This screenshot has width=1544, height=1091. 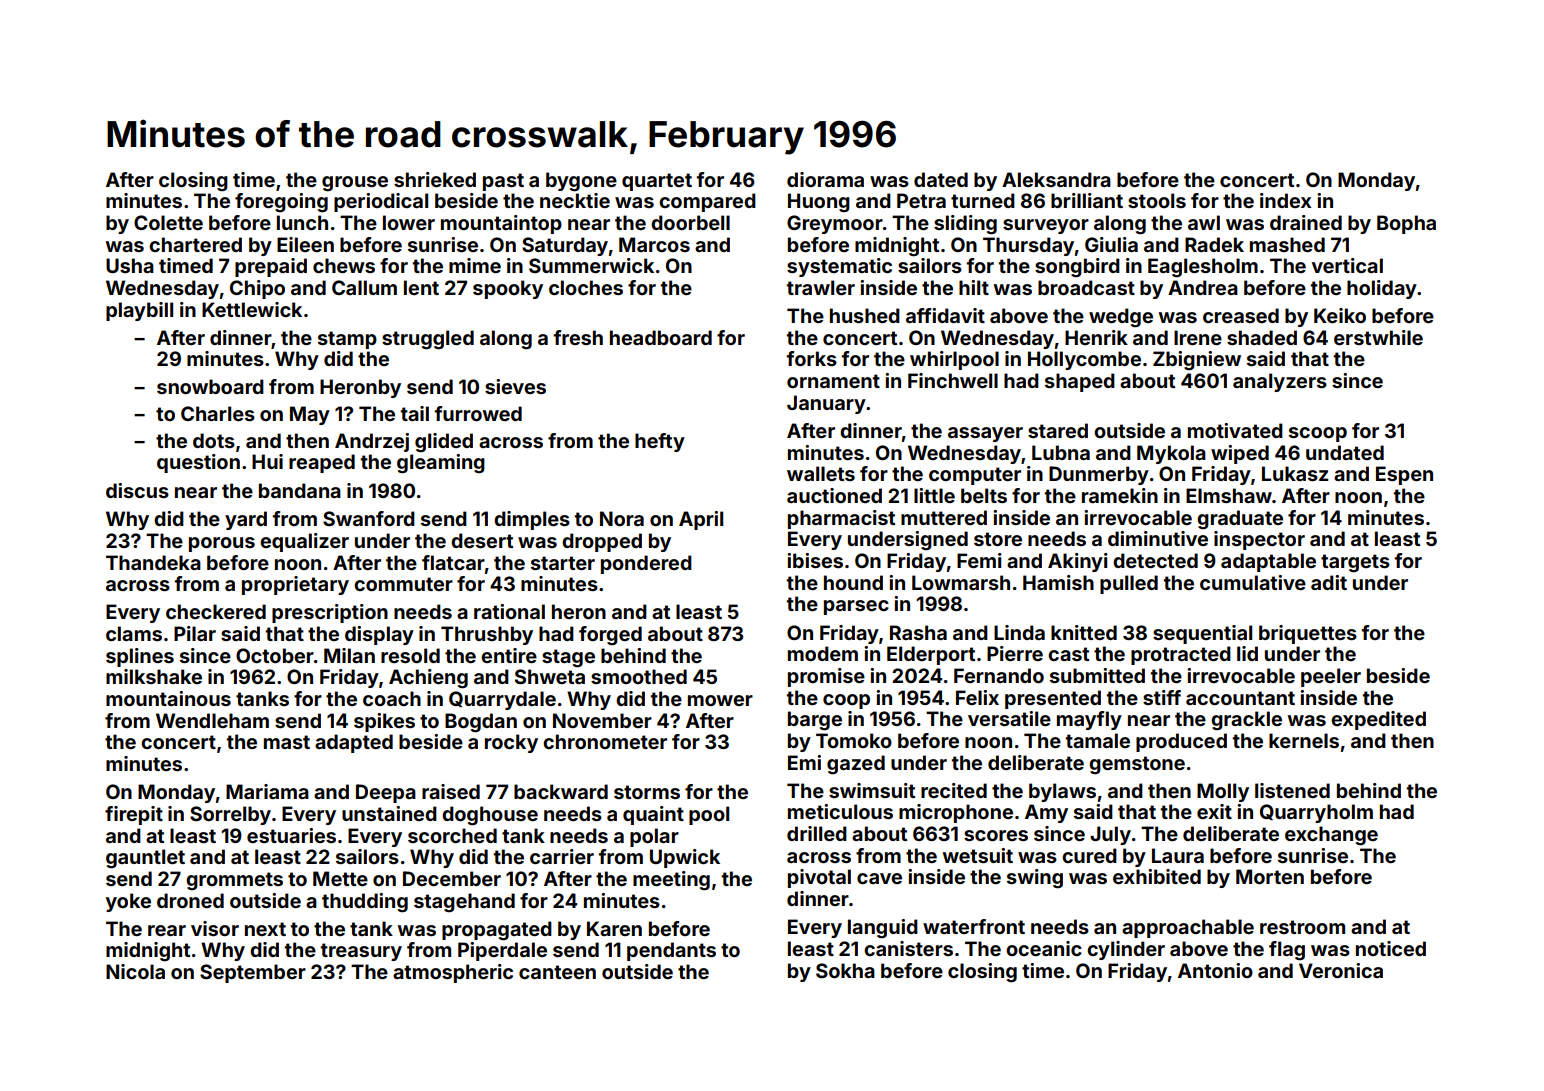 What do you see at coordinates (355, 184) in the screenshot?
I see `grouse` at bounding box center [355, 184].
